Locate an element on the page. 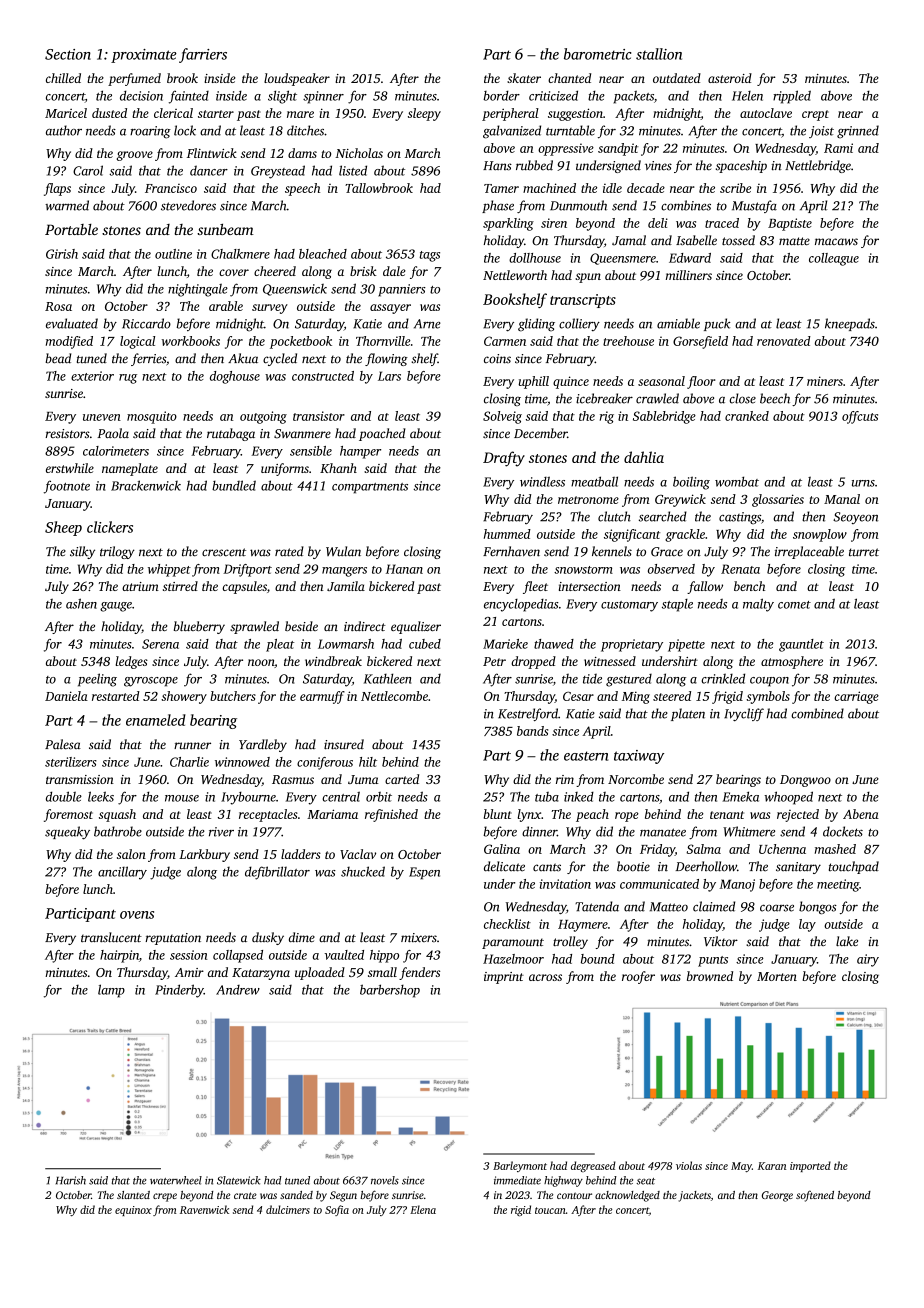 The width and height of the document is (924, 1308). Segun is located at coordinates (343, 1196).
